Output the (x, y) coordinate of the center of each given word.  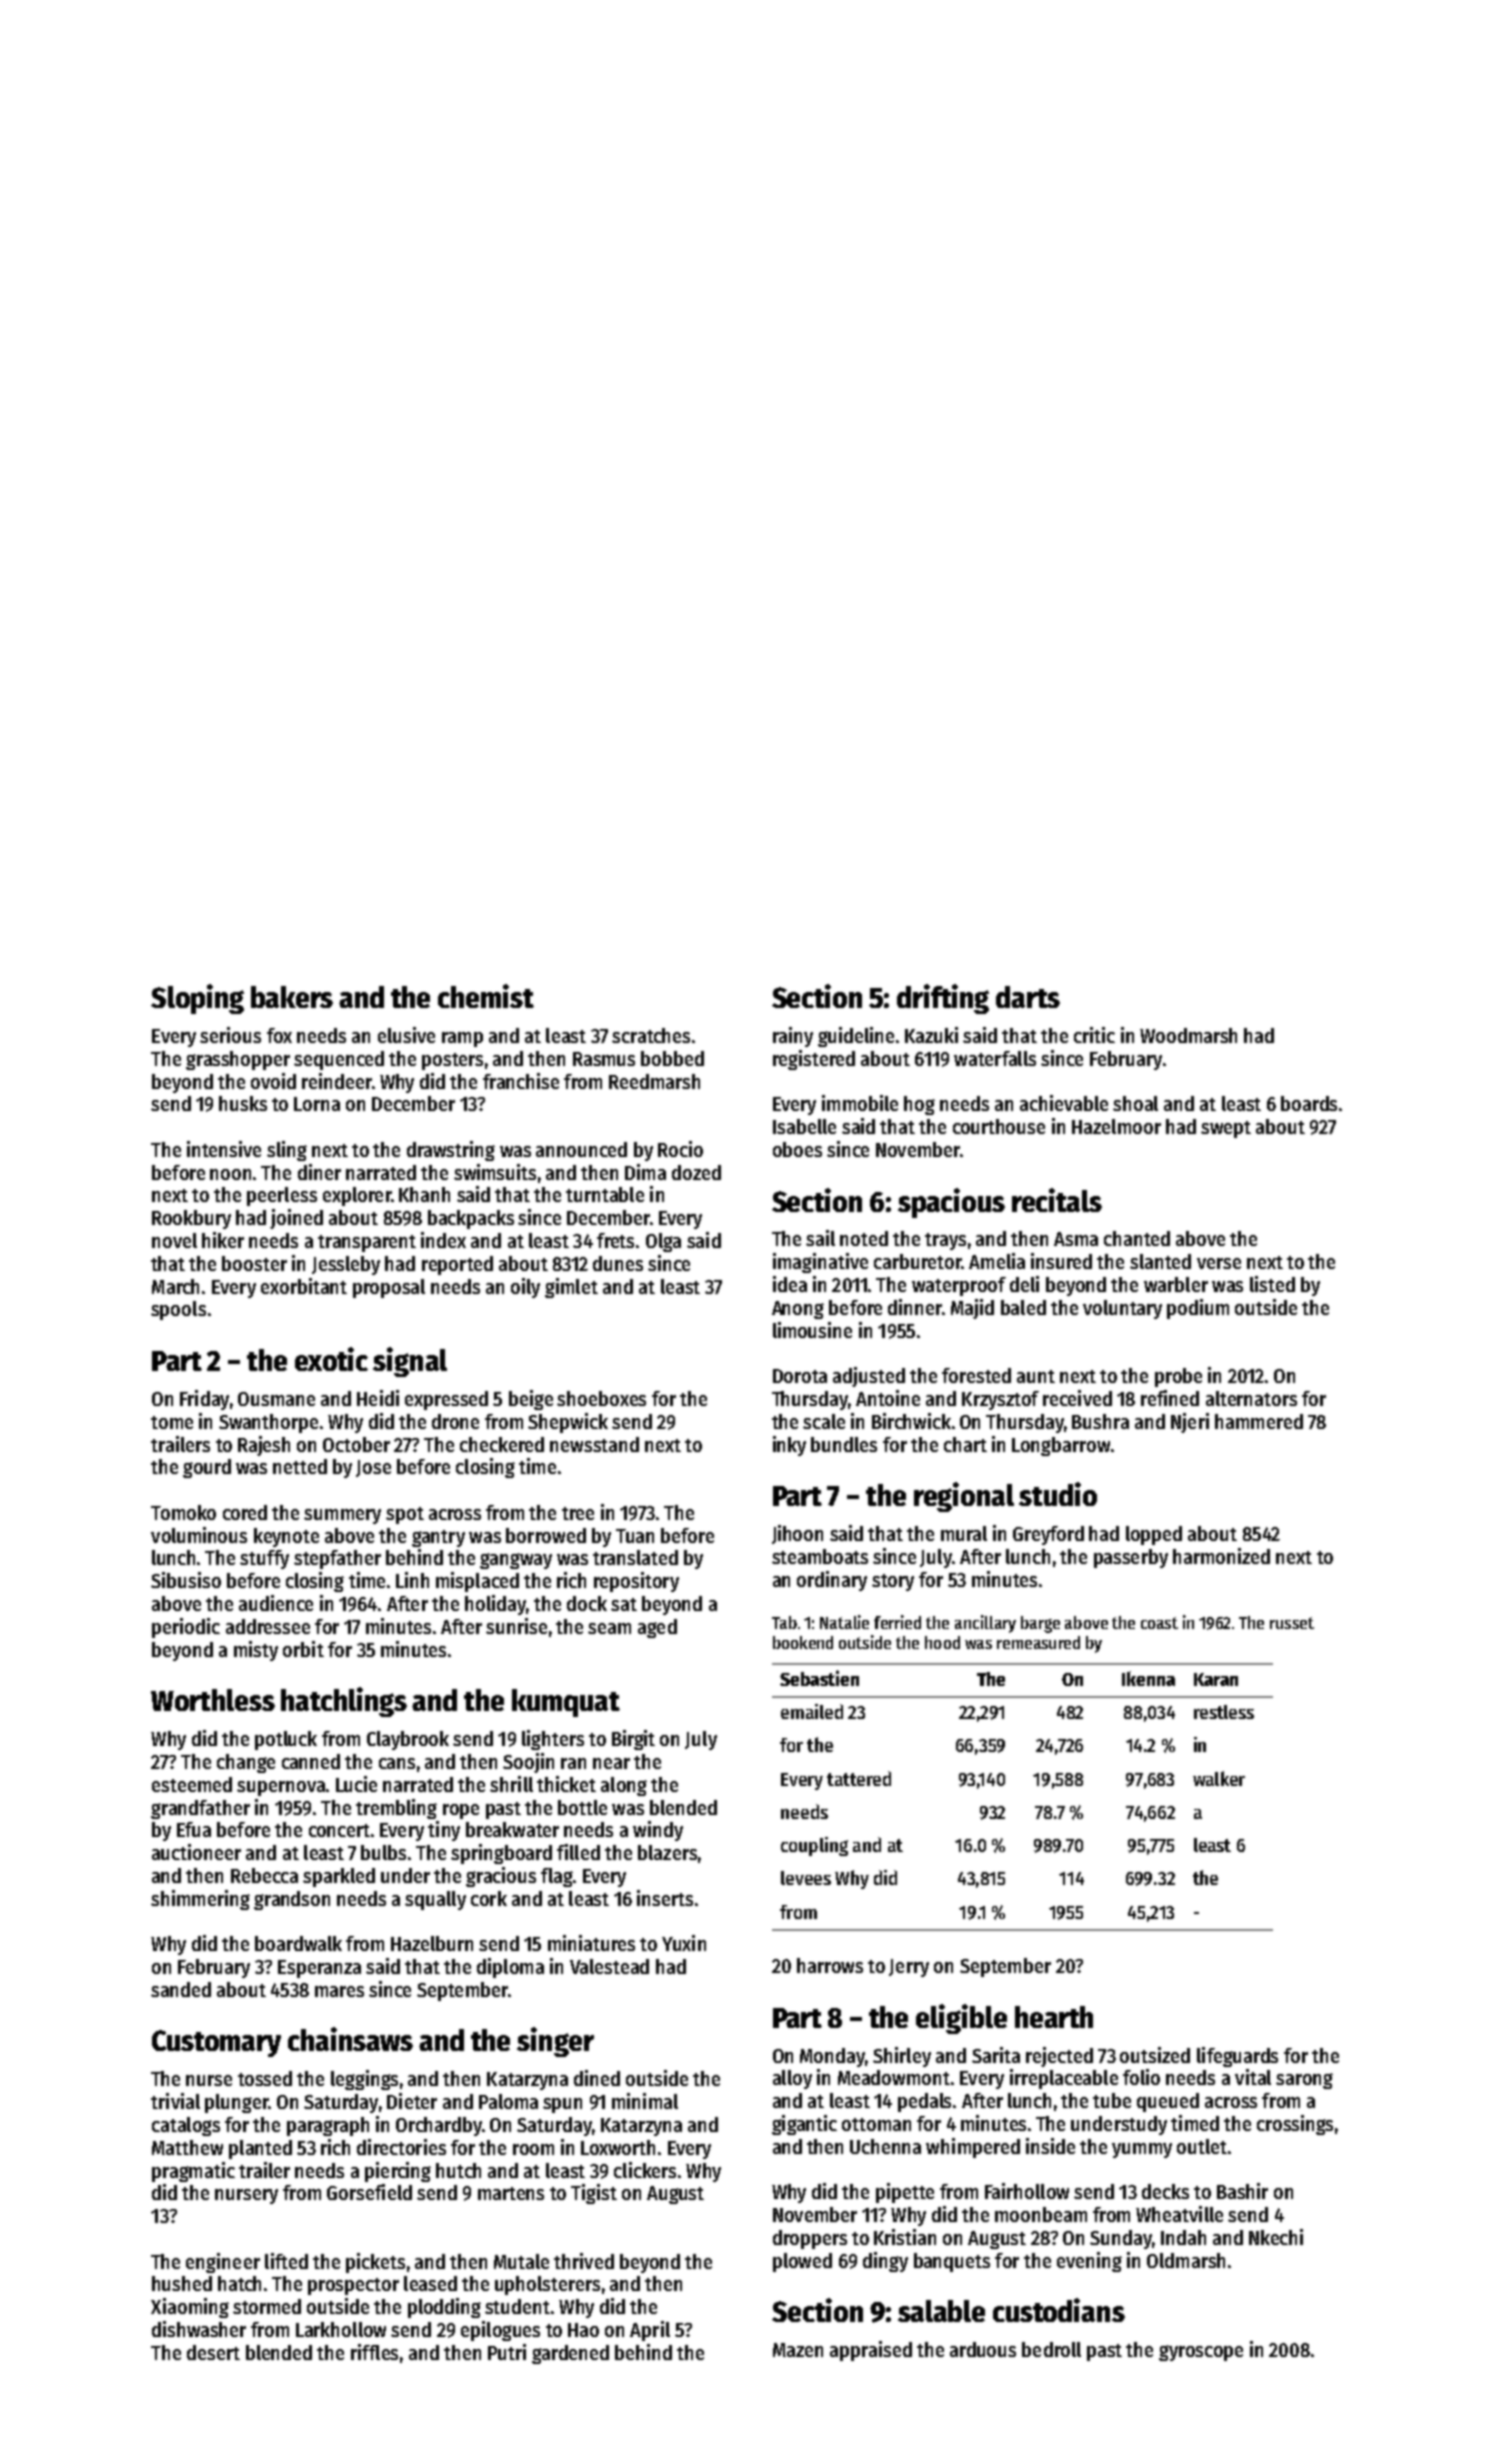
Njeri (1190, 1423)
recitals (1057, 1200)
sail (820, 1238)
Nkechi (1276, 2237)
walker (1219, 1778)
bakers (292, 997)
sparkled (339, 1877)
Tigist (594, 2194)
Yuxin (684, 1943)
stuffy (264, 1559)
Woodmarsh (1188, 1035)
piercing (398, 2172)
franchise (521, 1081)
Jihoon (797, 1534)
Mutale (521, 2261)
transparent (367, 1243)
